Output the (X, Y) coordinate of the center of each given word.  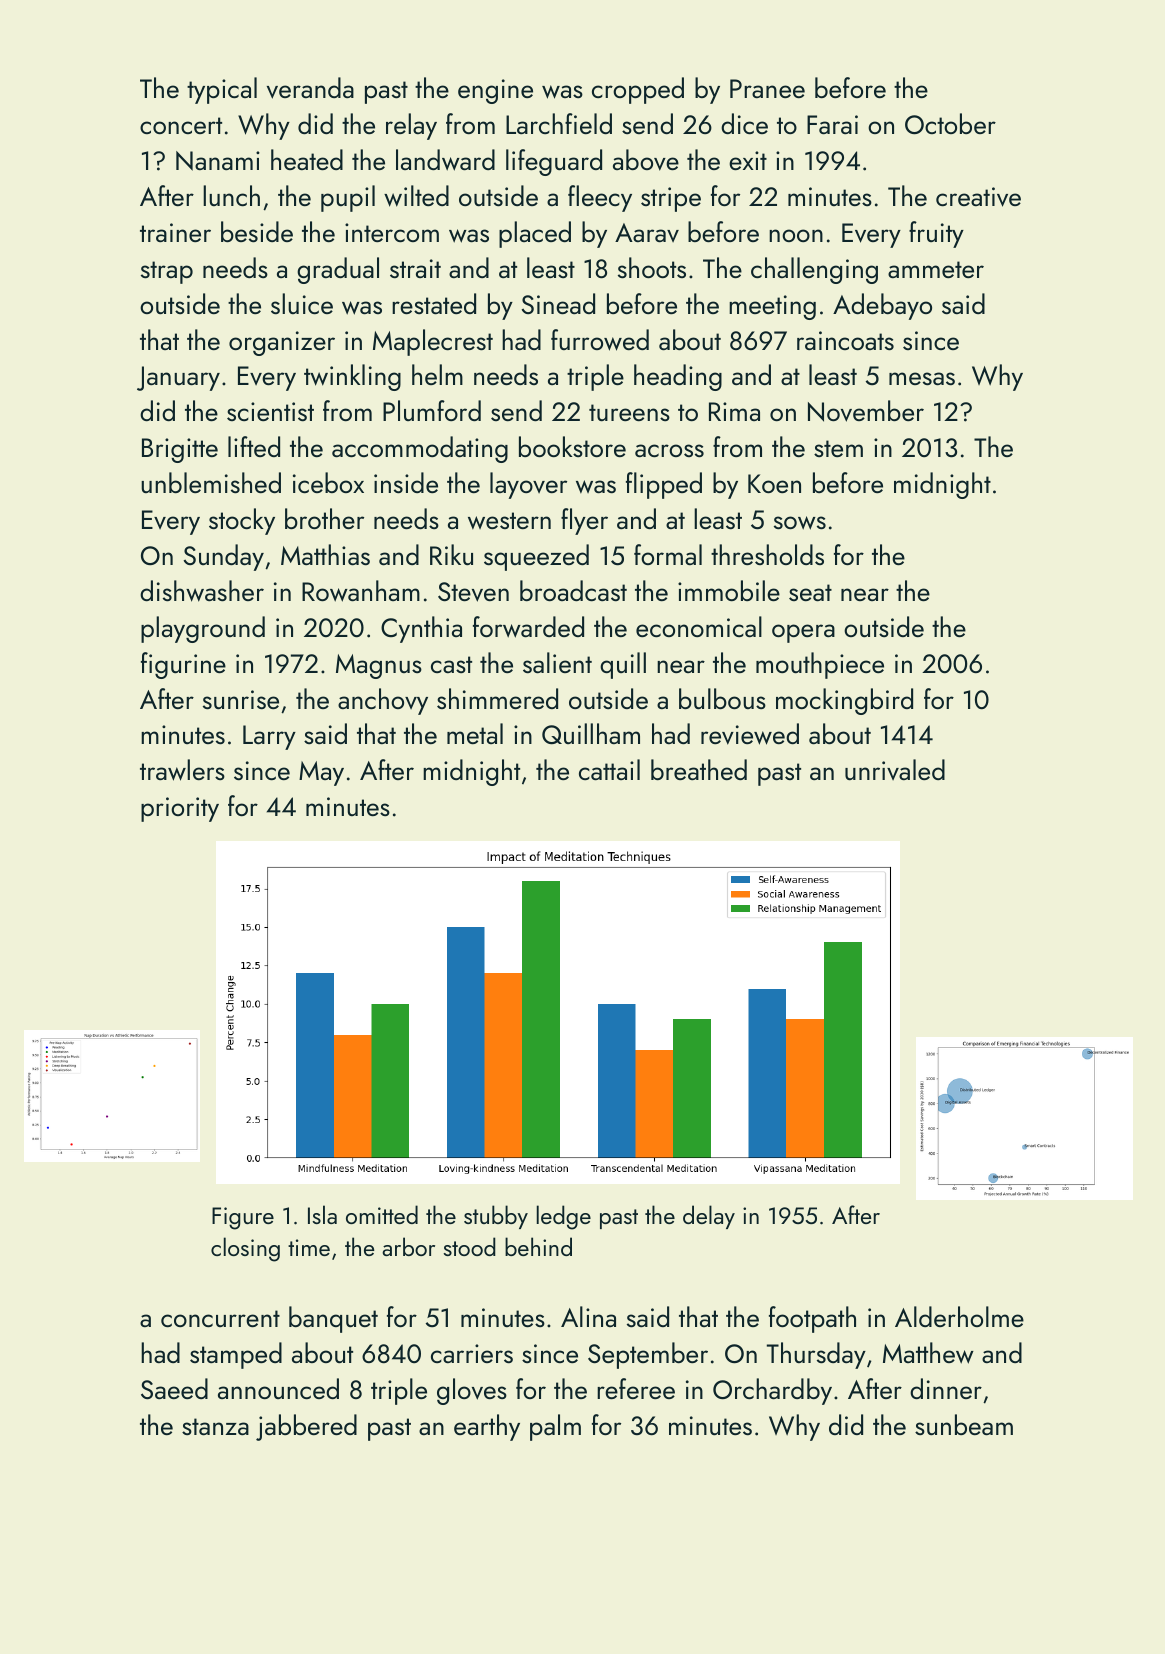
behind (538, 1246)
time (309, 1247)
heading (678, 377)
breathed (699, 769)
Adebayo (882, 306)
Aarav (647, 232)
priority (180, 809)
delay (709, 1217)
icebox (328, 482)
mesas (922, 378)
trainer (175, 232)
